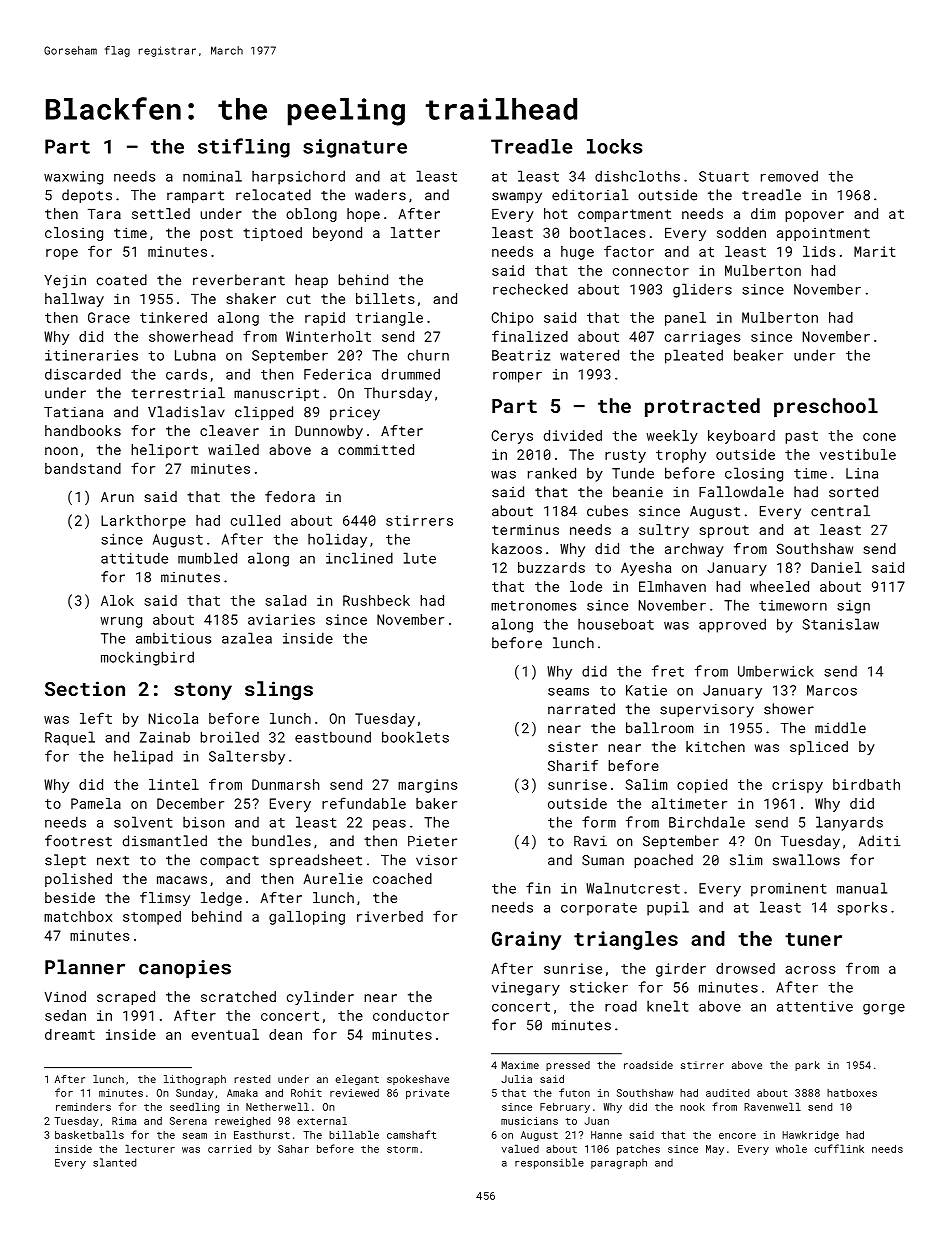  Describe the element at coordinates (779, 586) in the page. I see `wheeled` at that location.
